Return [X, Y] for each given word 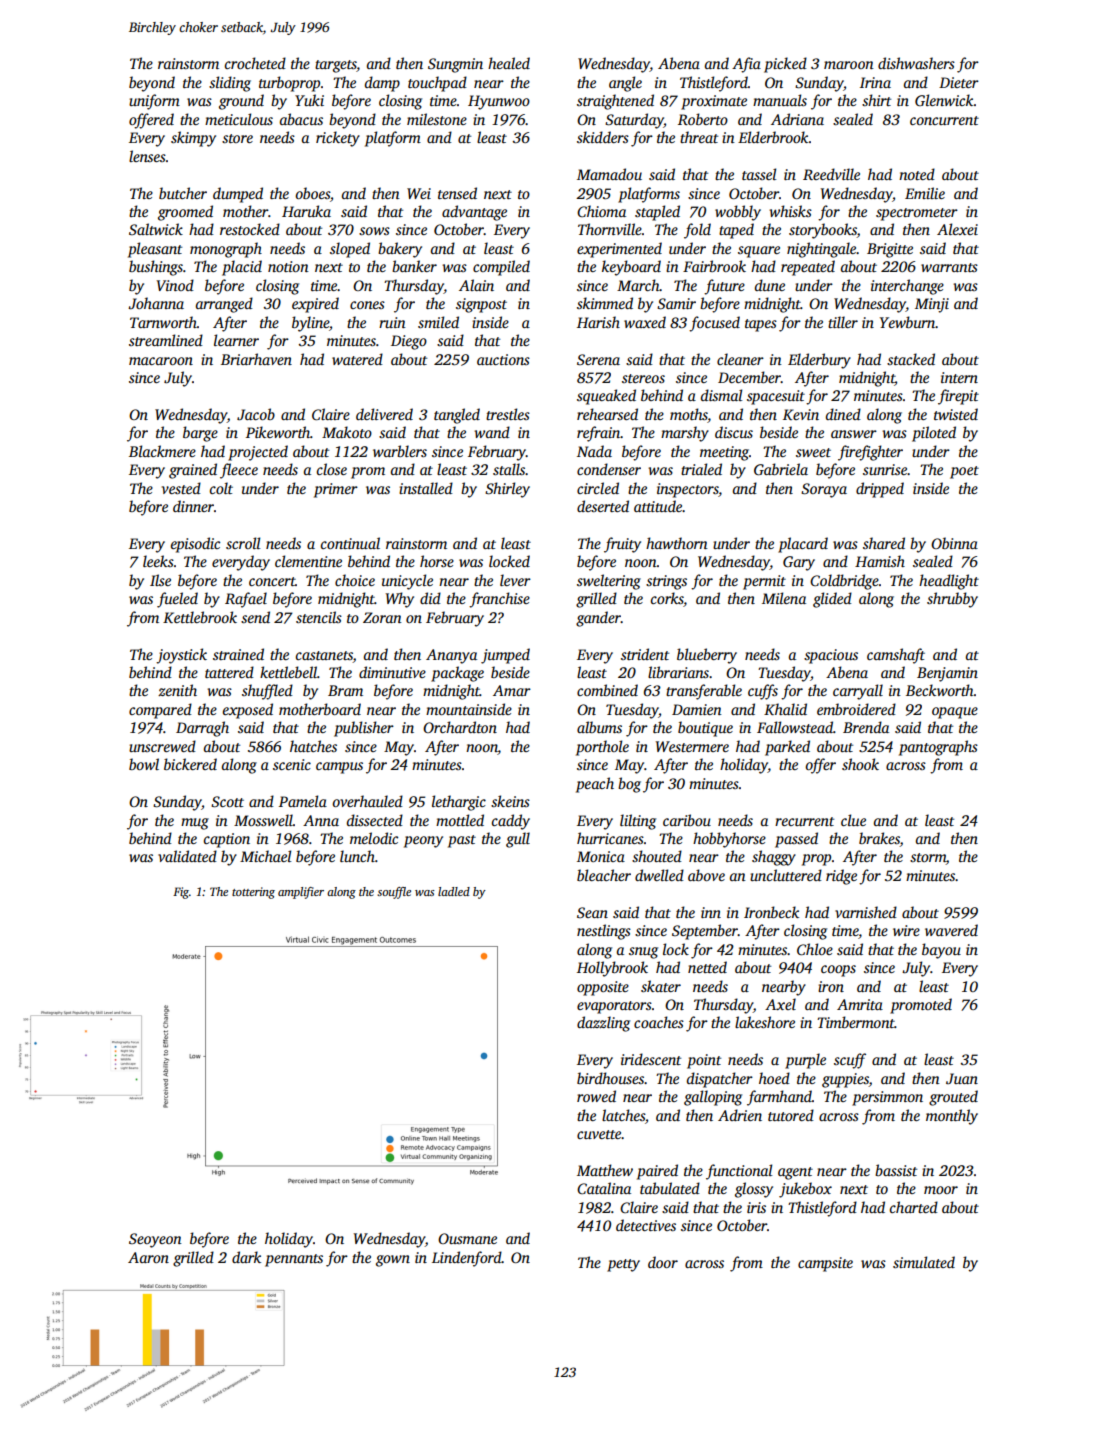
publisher [364, 729]
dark [246, 1257]
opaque [955, 713]
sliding [230, 84]
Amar [512, 690]
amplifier [301, 893]
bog [629, 785]
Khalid [785, 709]
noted [917, 174]
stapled [657, 213]
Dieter [959, 82]
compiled [501, 268]
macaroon [161, 361]
